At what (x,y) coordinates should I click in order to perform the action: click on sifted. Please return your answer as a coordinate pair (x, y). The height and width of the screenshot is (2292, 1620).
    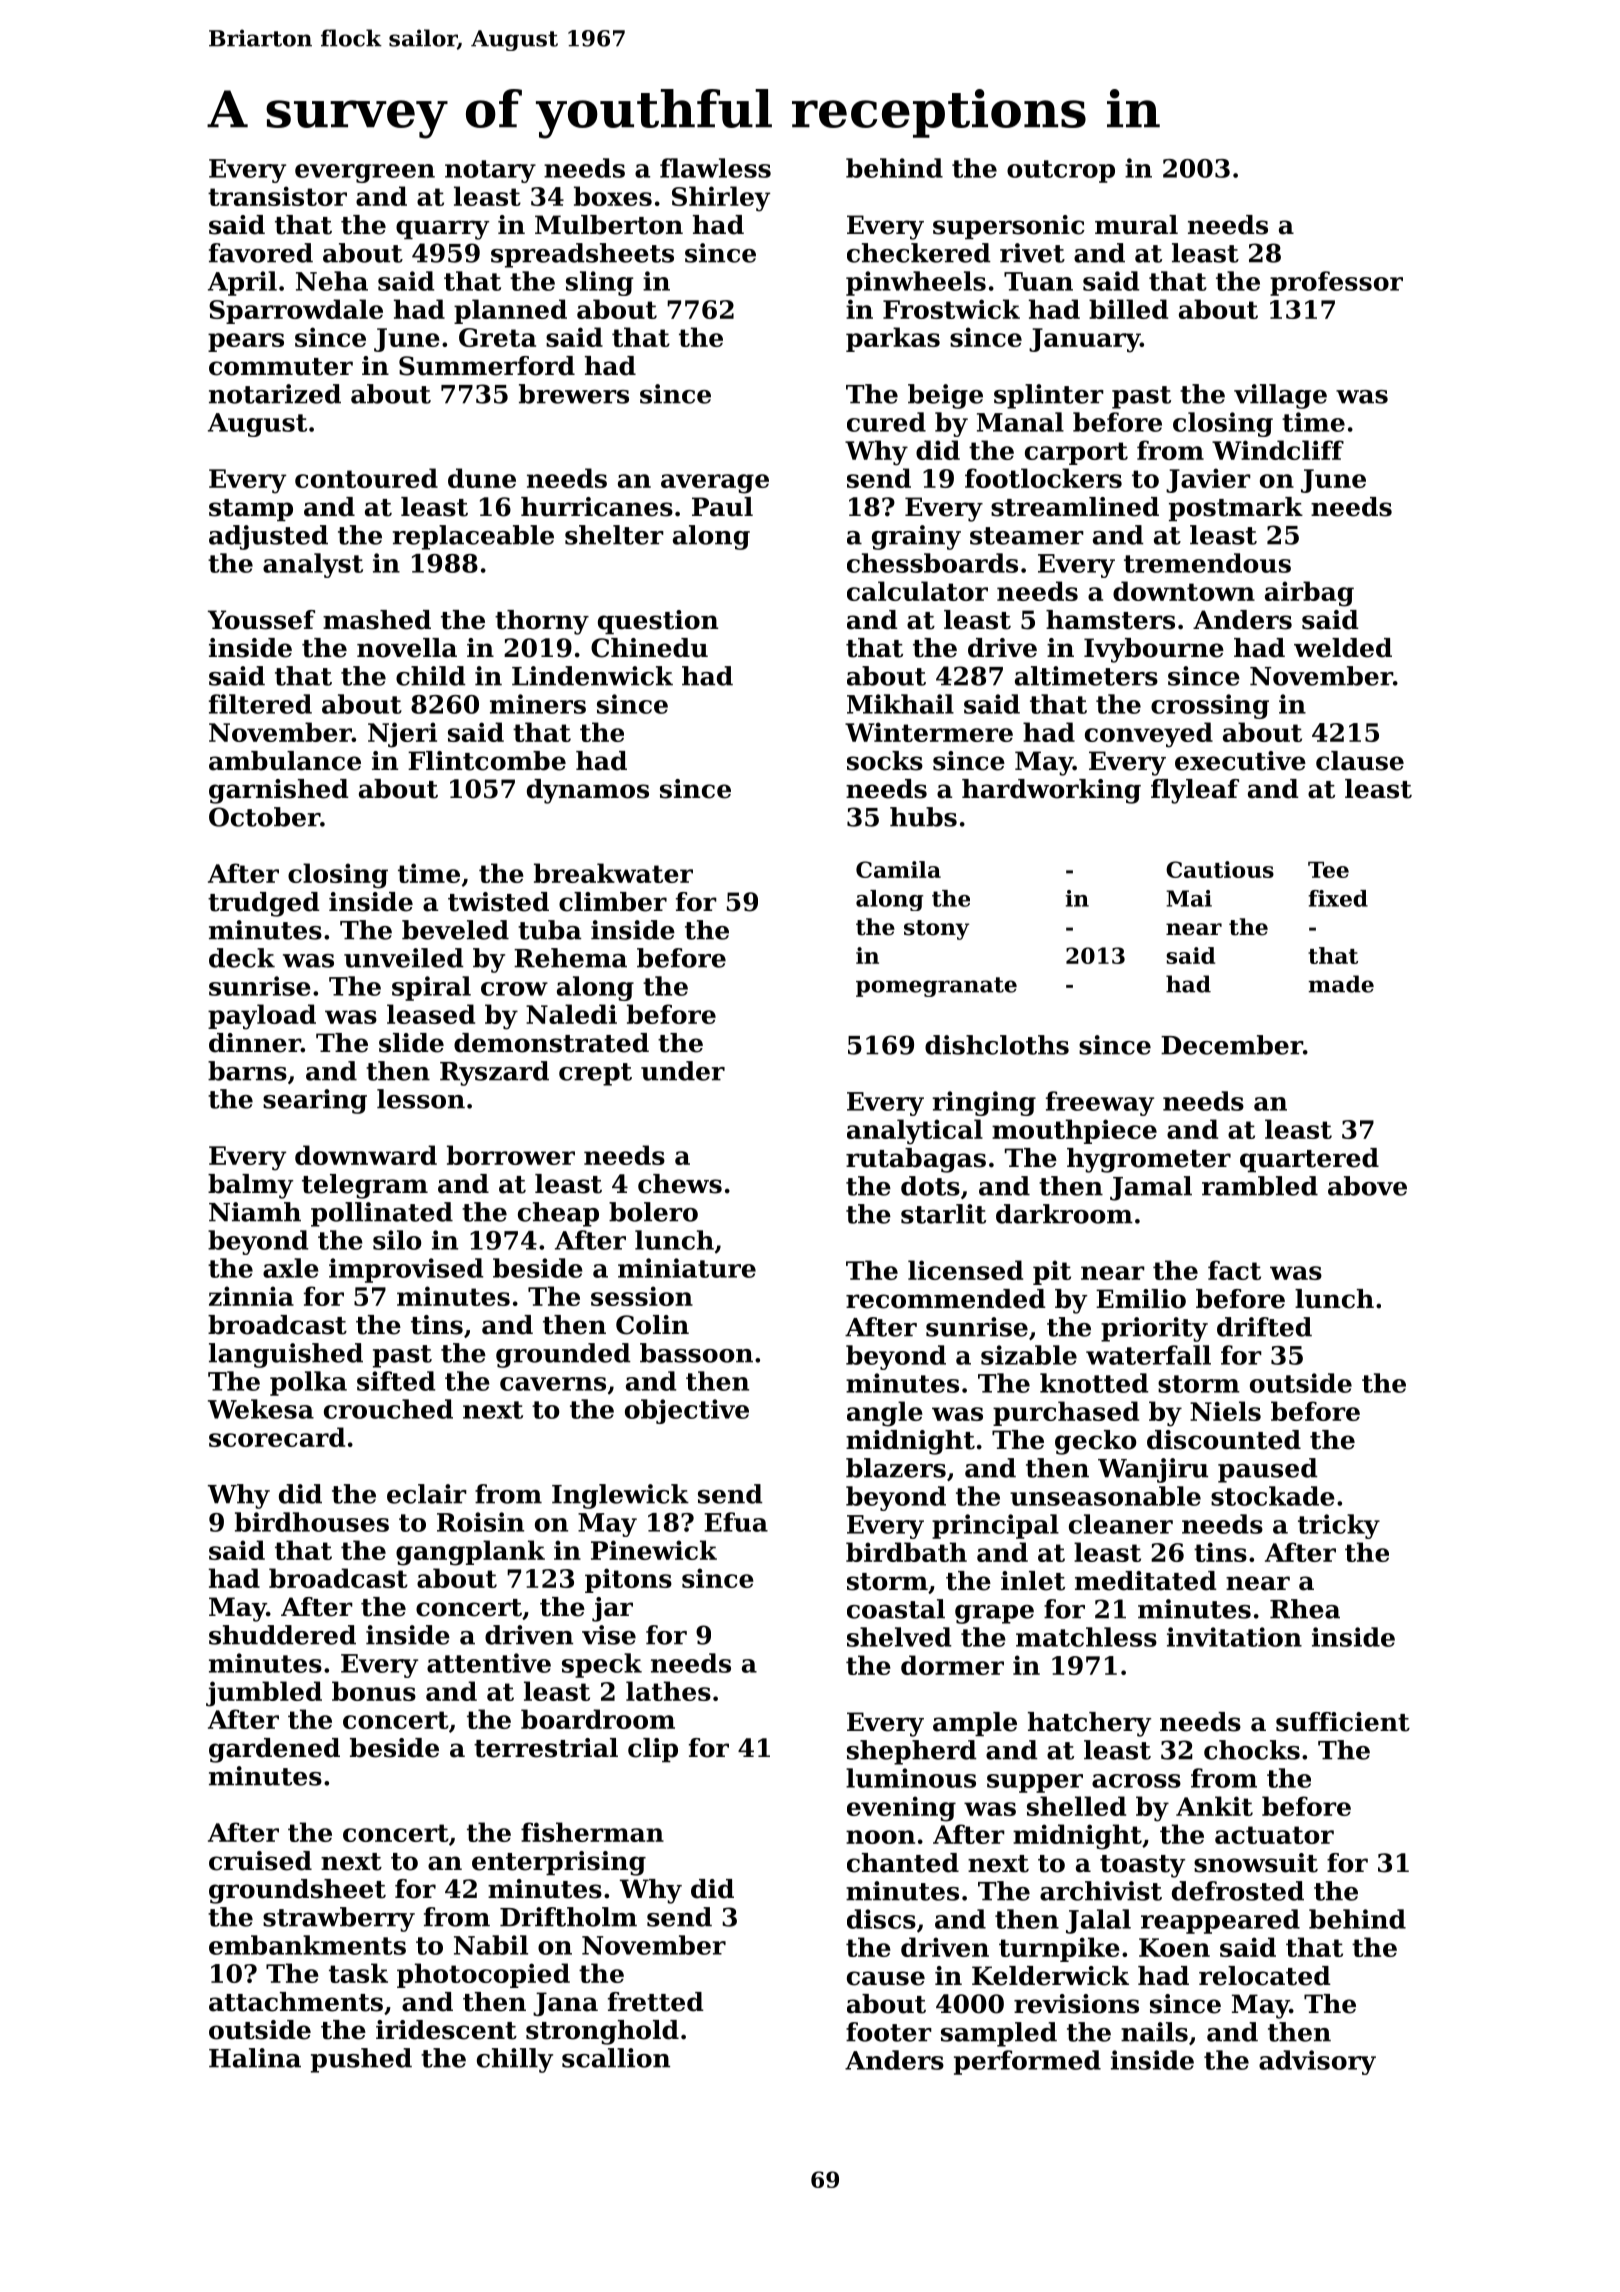
    Looking at the image, I should click on (396, 1381).
